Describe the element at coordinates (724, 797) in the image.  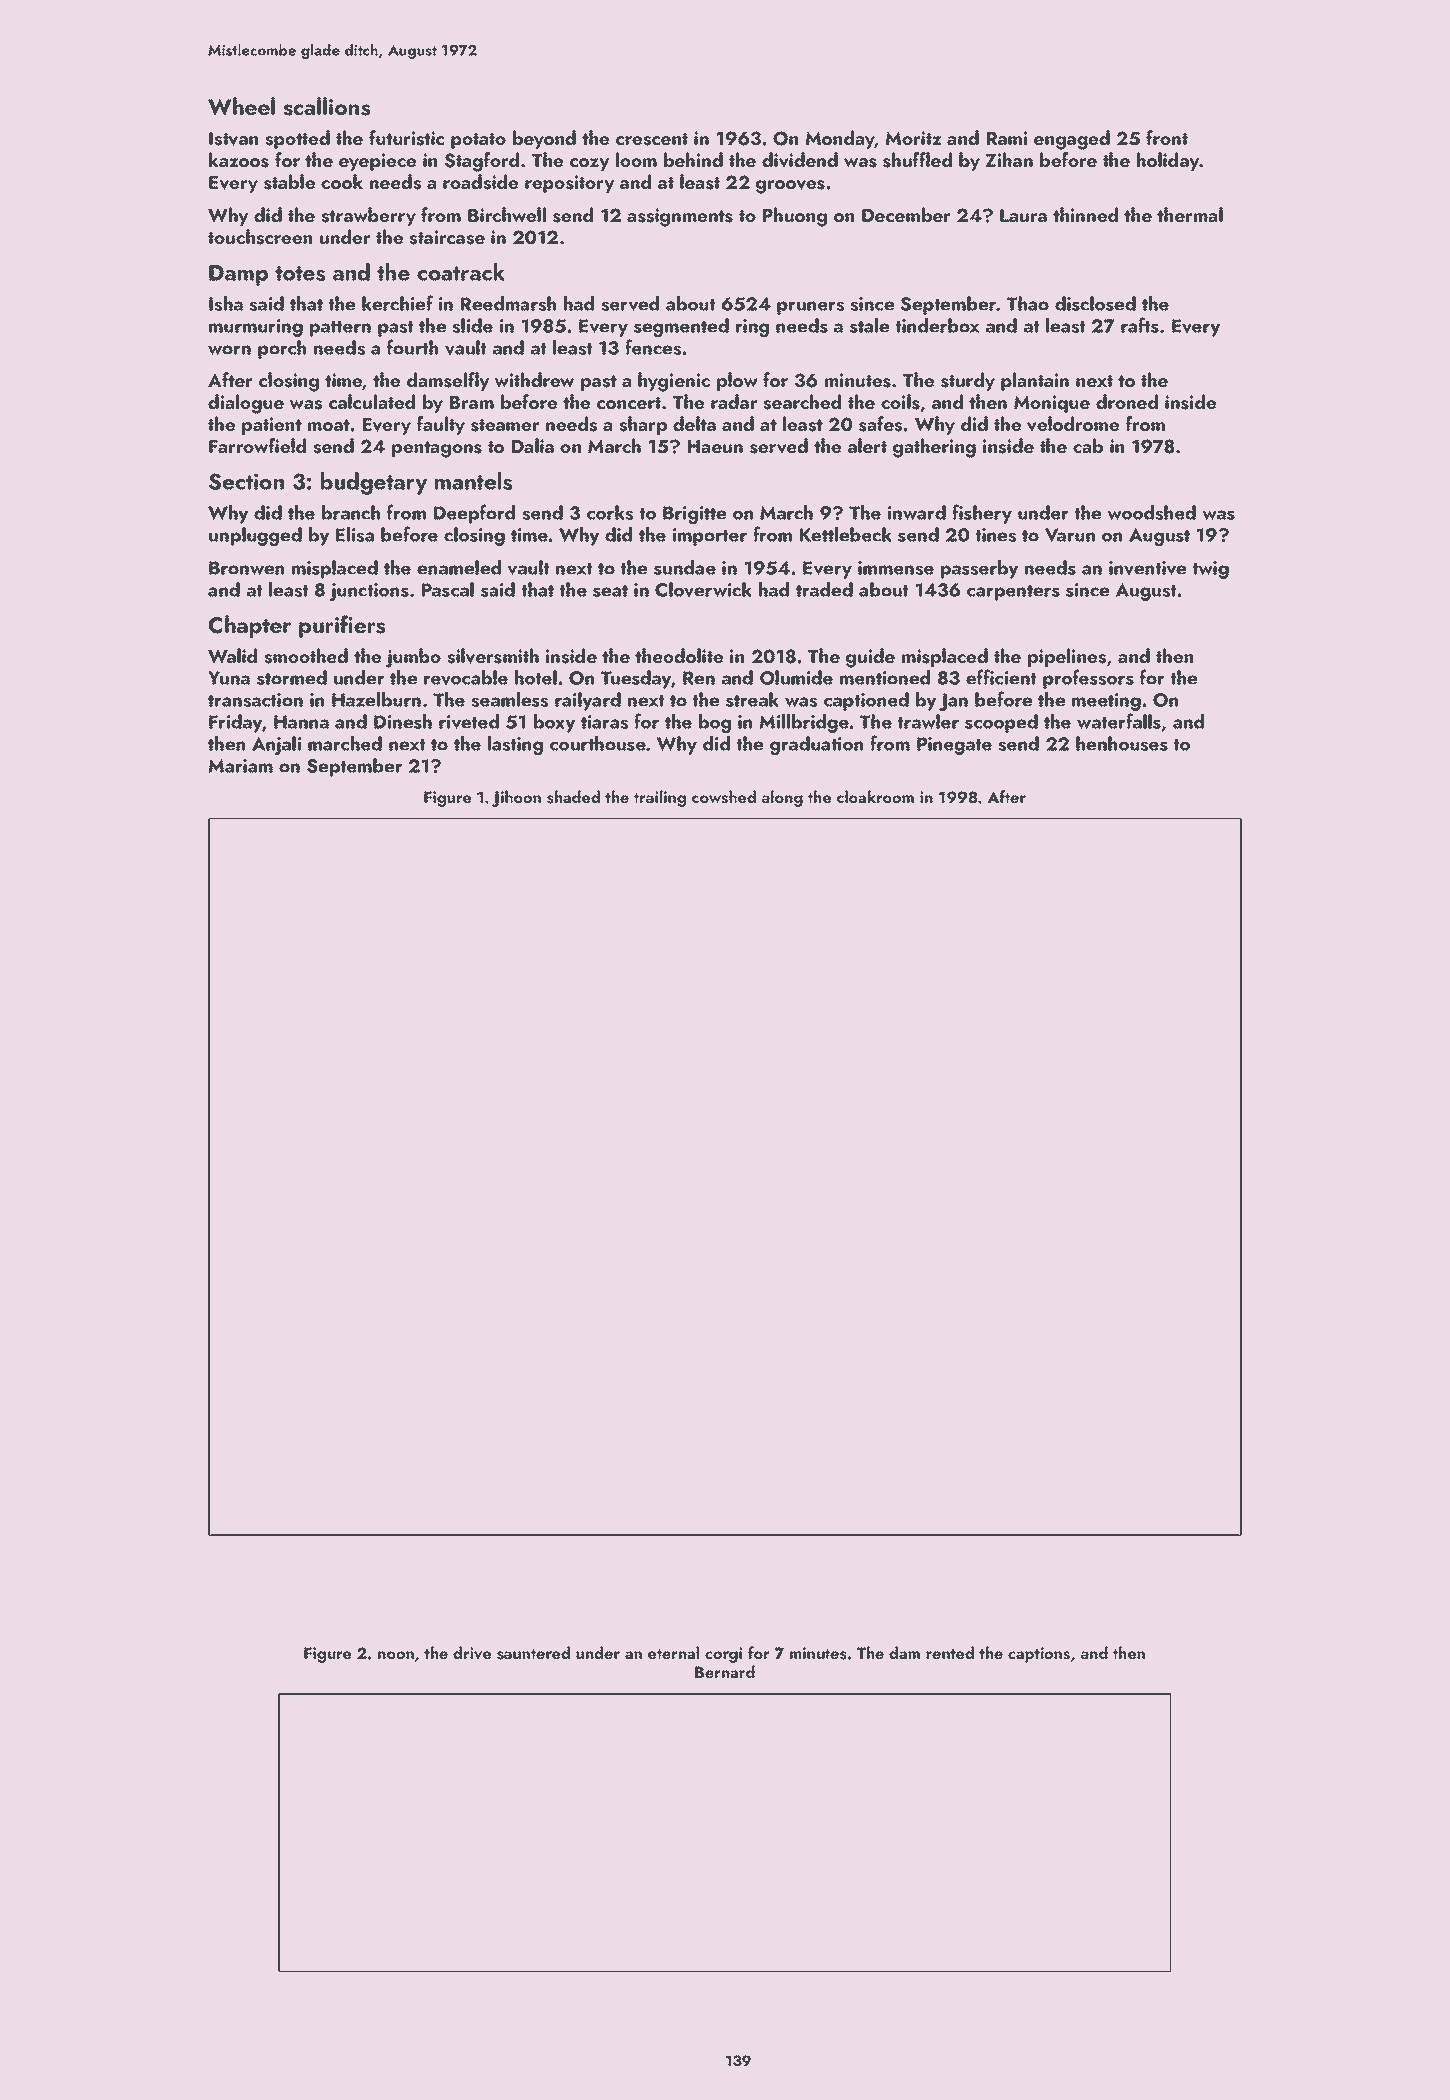
I see `cowshed` at that location.
